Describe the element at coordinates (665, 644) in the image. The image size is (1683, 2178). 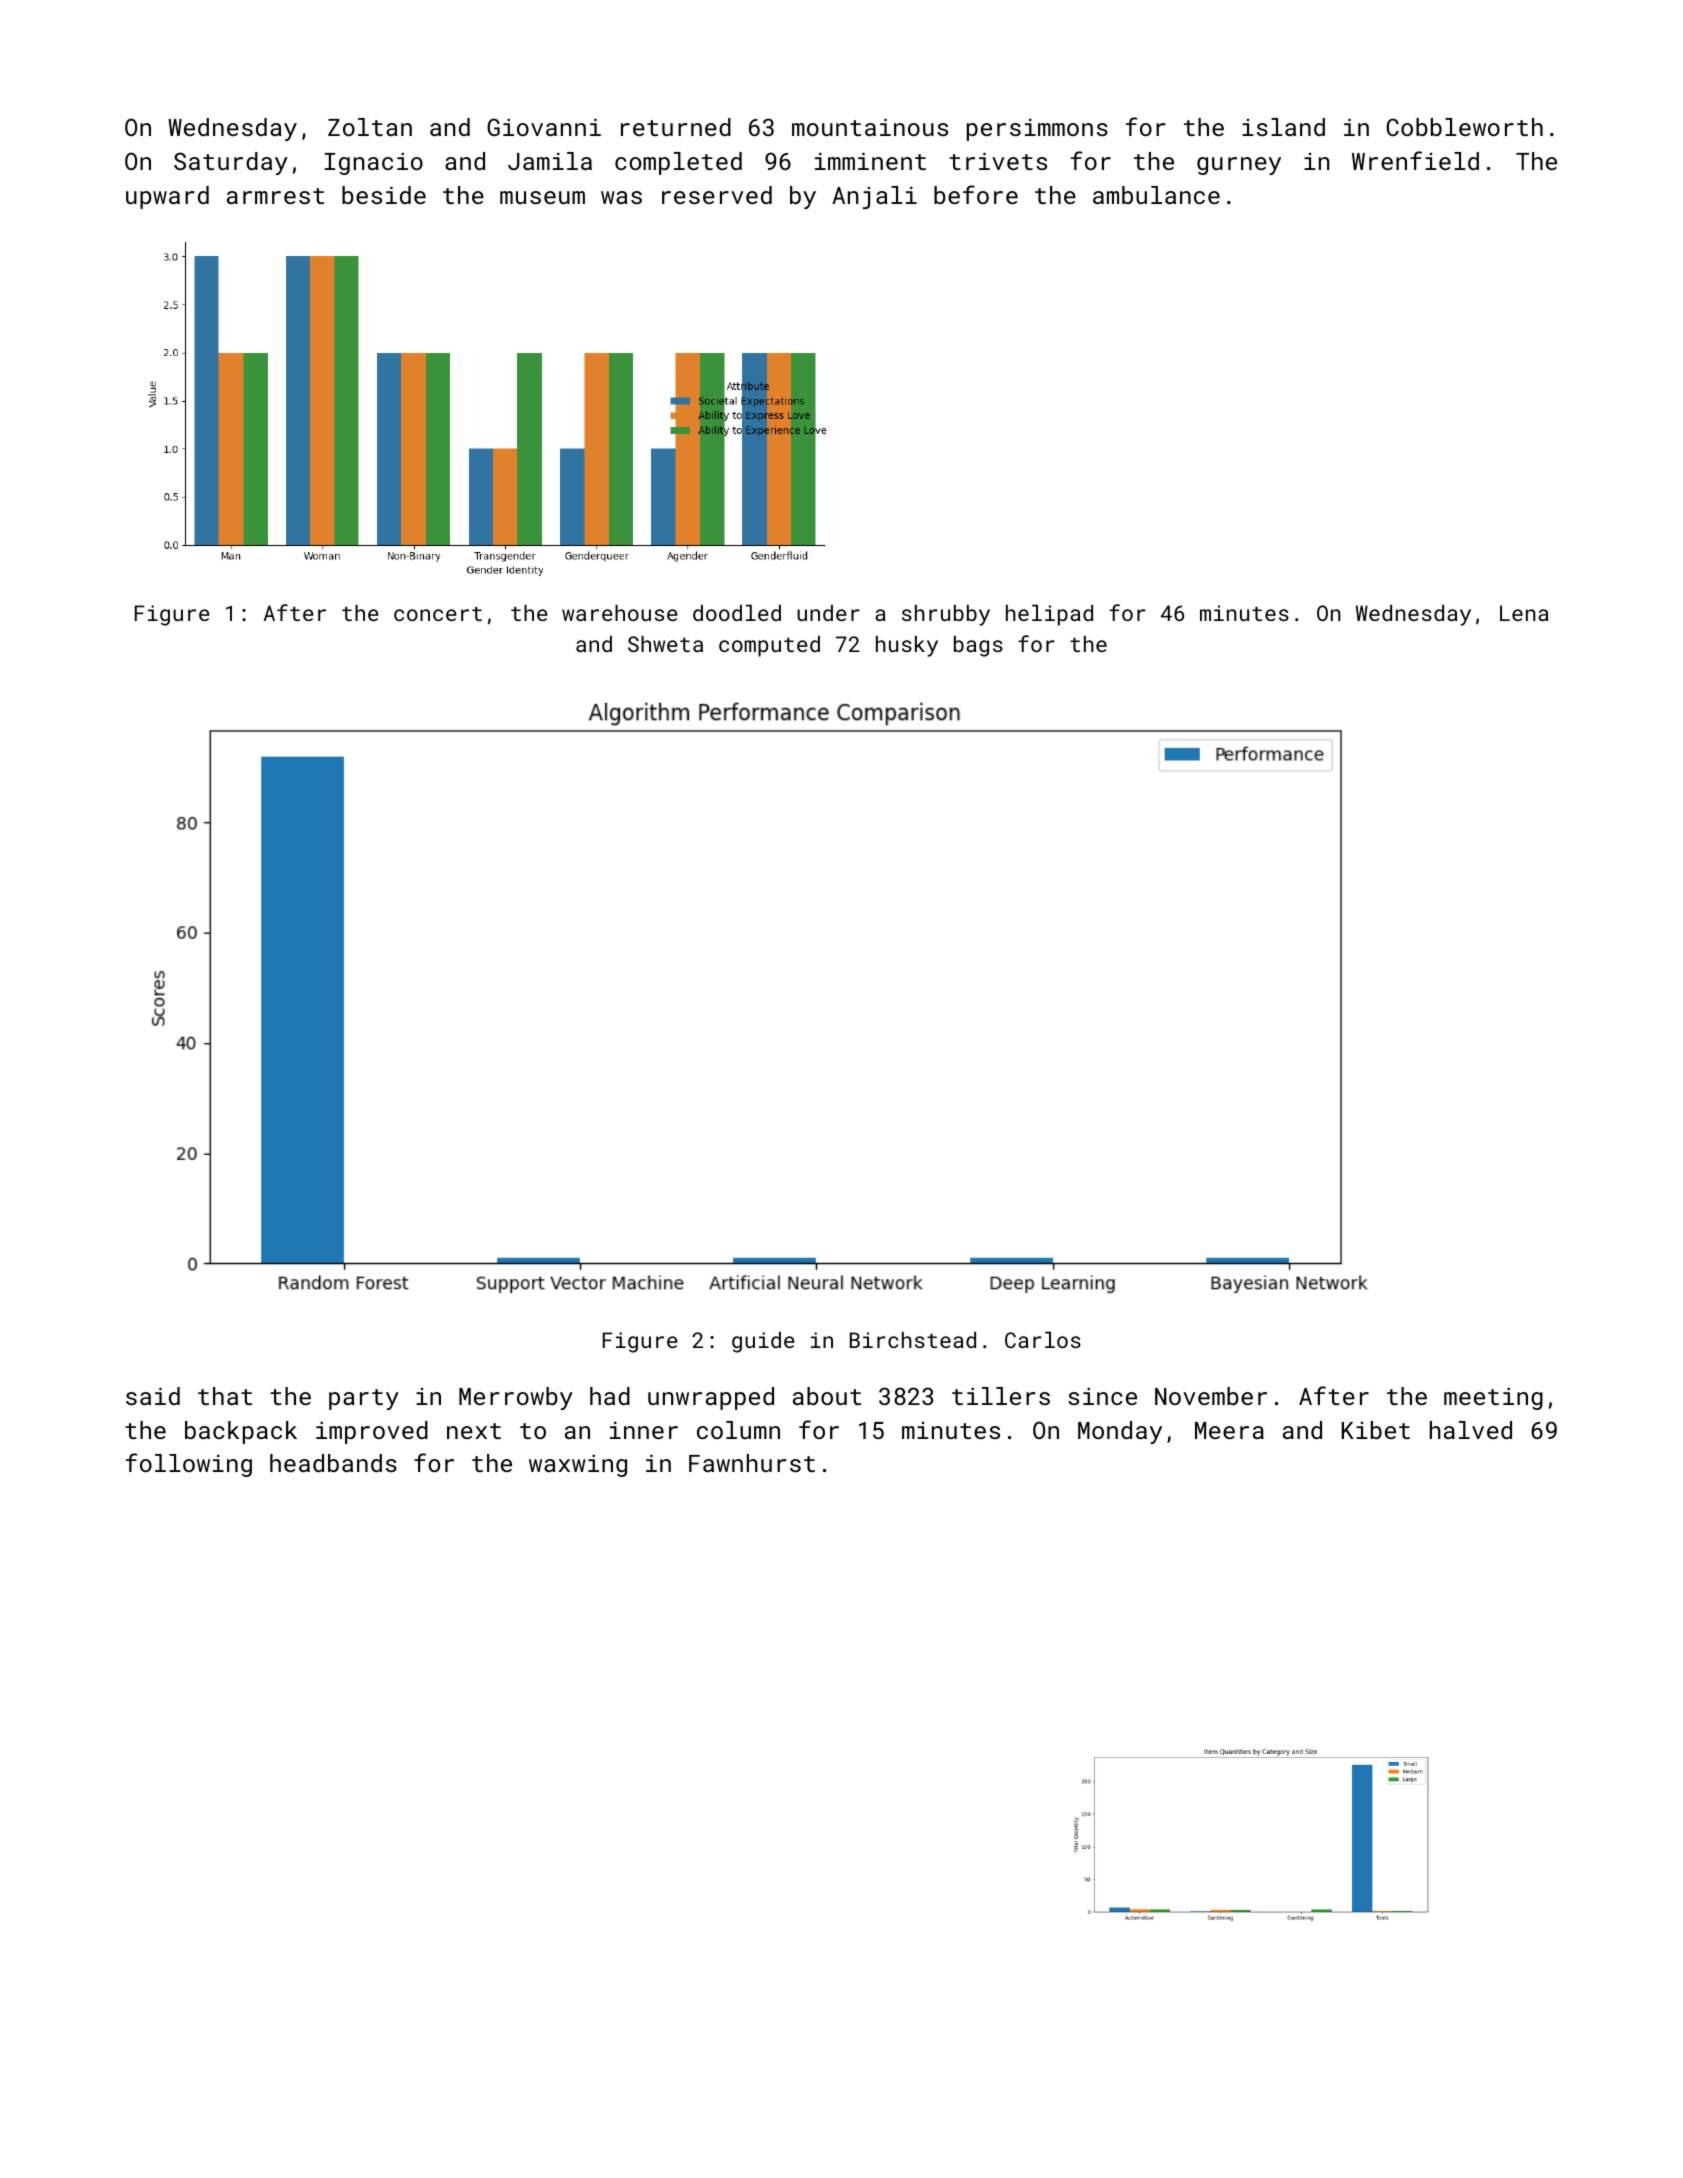
I see `Shweta` at that location.
